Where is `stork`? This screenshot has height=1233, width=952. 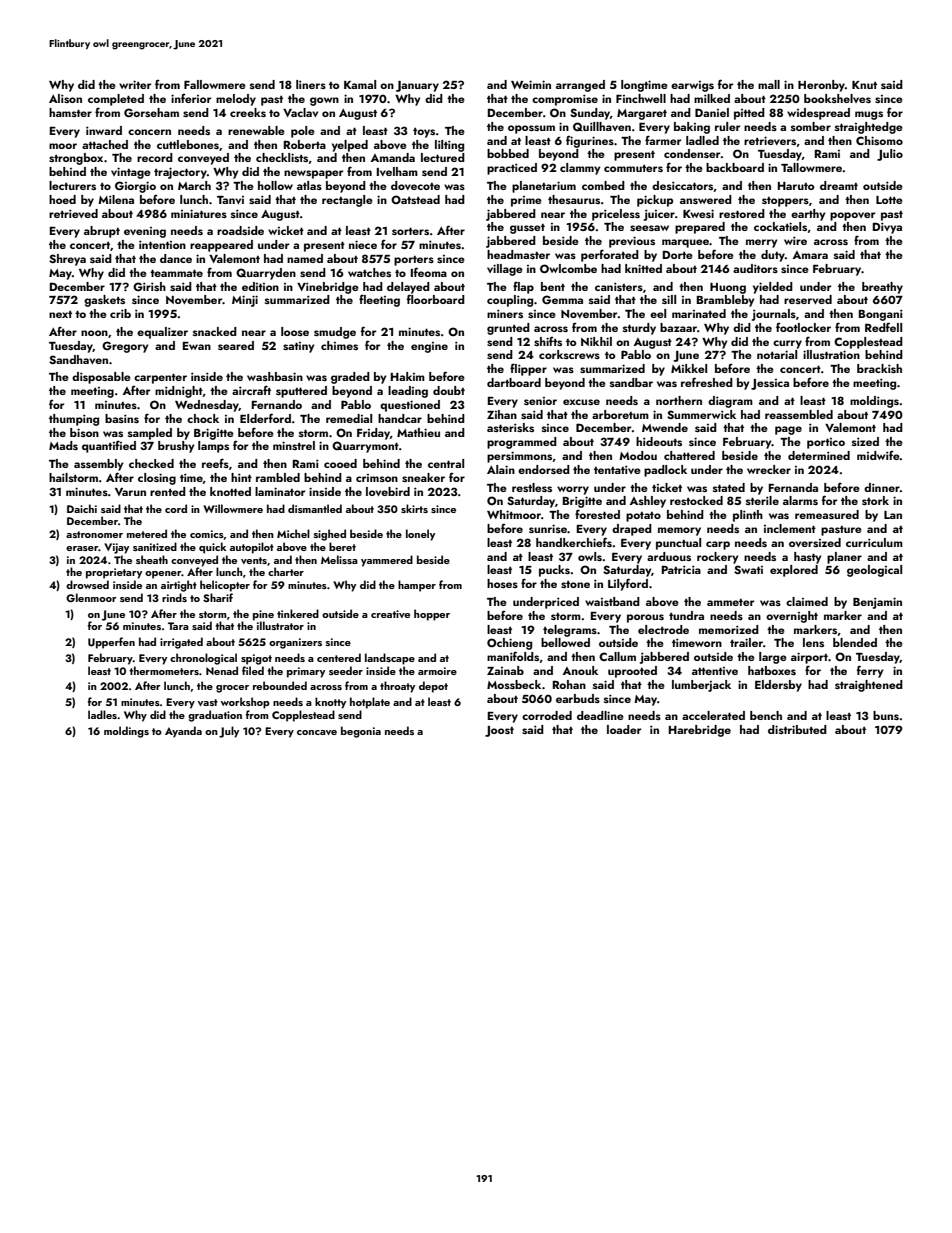
stork is located at coordinates (875, 500).
